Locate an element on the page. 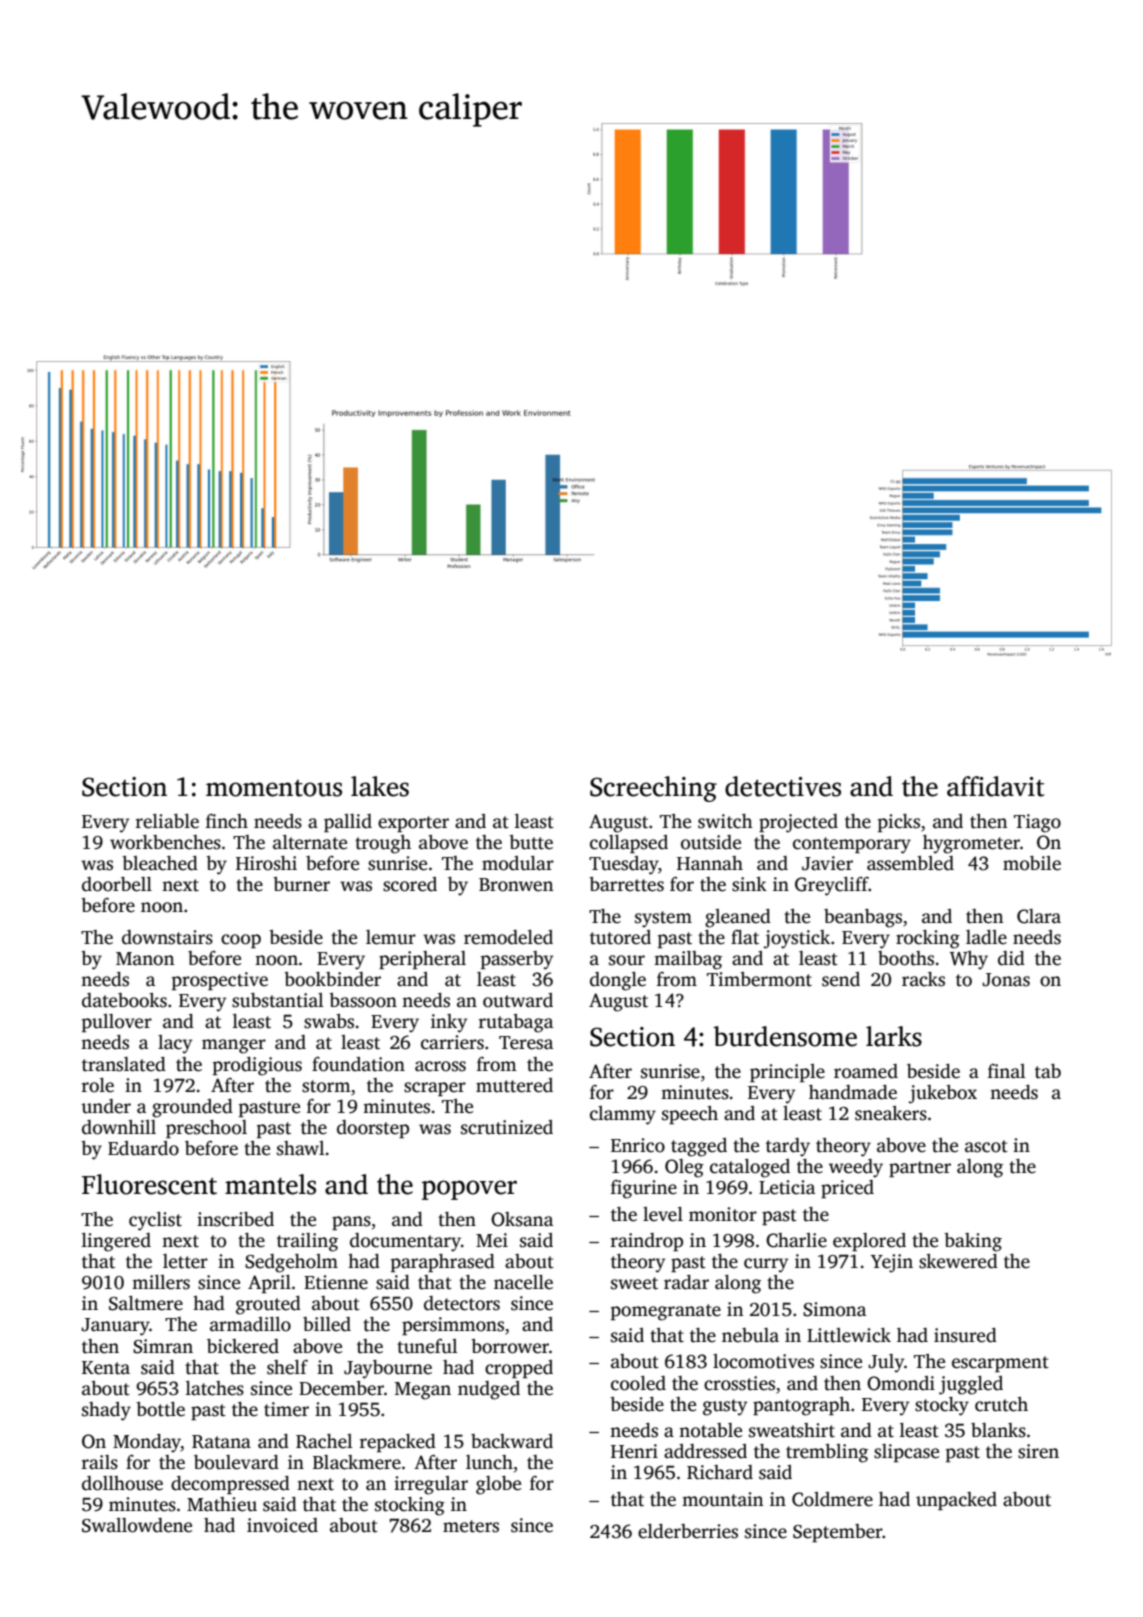 The width and height of the document is (1143, 1617). lakes is located at coordinates (380, 786).
